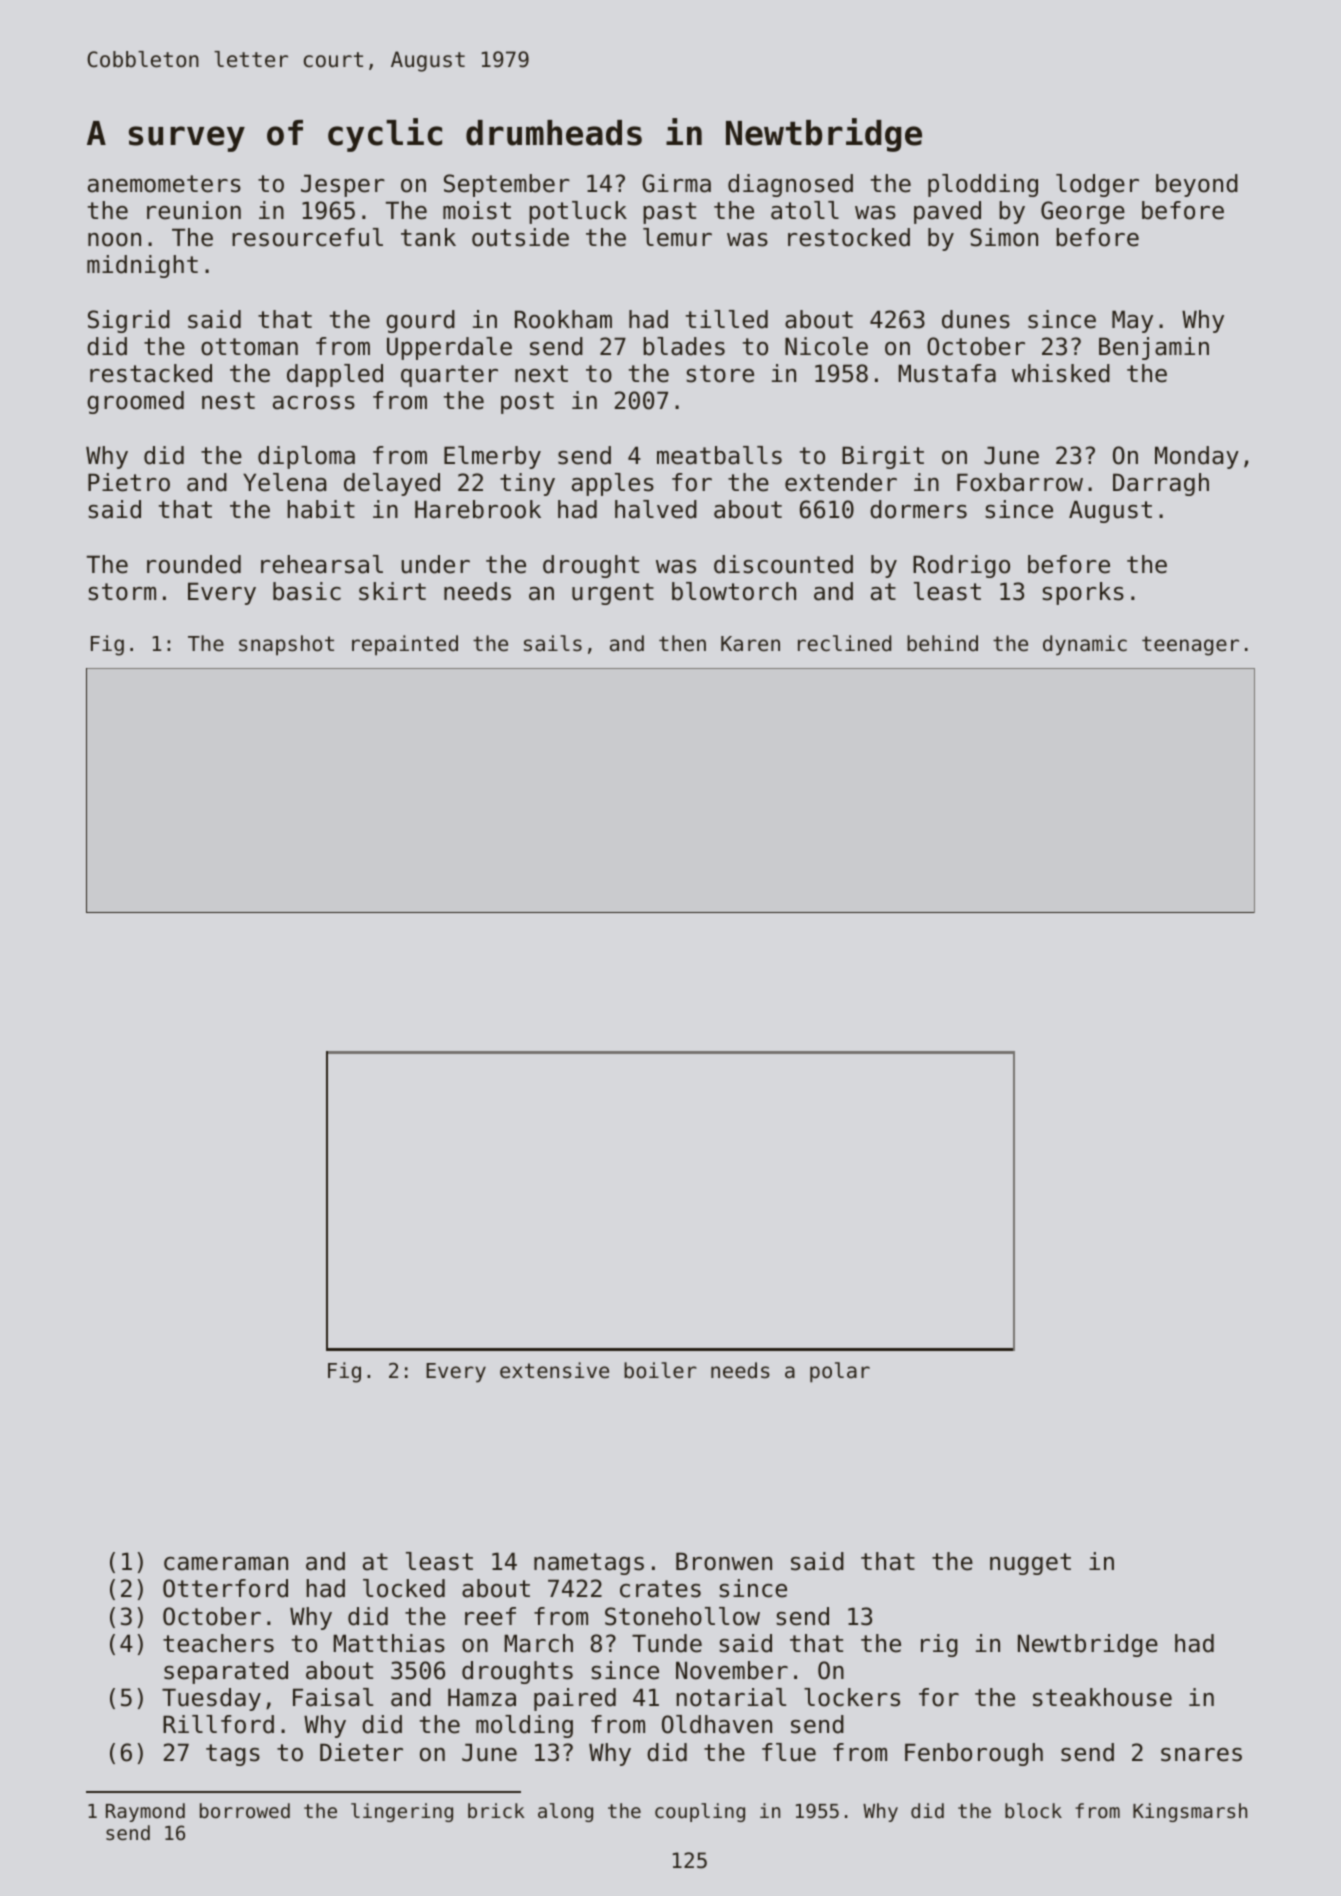 The image size is (1341, 1896). What do you see at coordinates (554, 1370) in the page?
I see `extensive` at bounding box center [554, 1370].
